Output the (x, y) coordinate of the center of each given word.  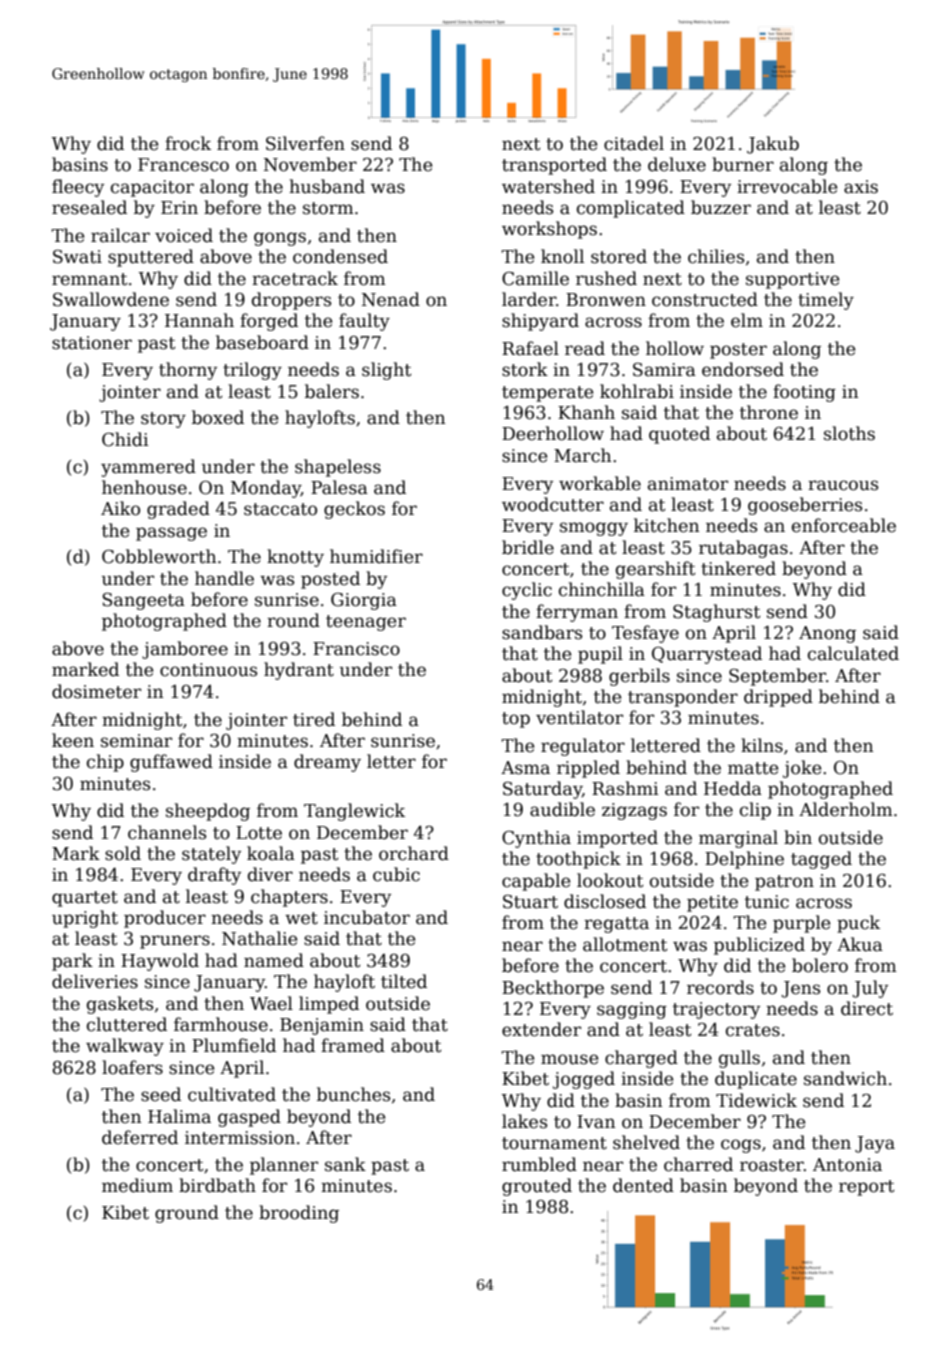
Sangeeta (143, 601)
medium (137, 1185)
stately (211, 855)
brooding (299, 1214)
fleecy (78, 188)
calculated (853, 653)
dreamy (327, 763)
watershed (548, 186)
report (867, 1188)
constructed (705, 299)
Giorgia (364, 601)
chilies (716, 256)
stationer (92, 343)
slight (387, 371)
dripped (778, 698)
